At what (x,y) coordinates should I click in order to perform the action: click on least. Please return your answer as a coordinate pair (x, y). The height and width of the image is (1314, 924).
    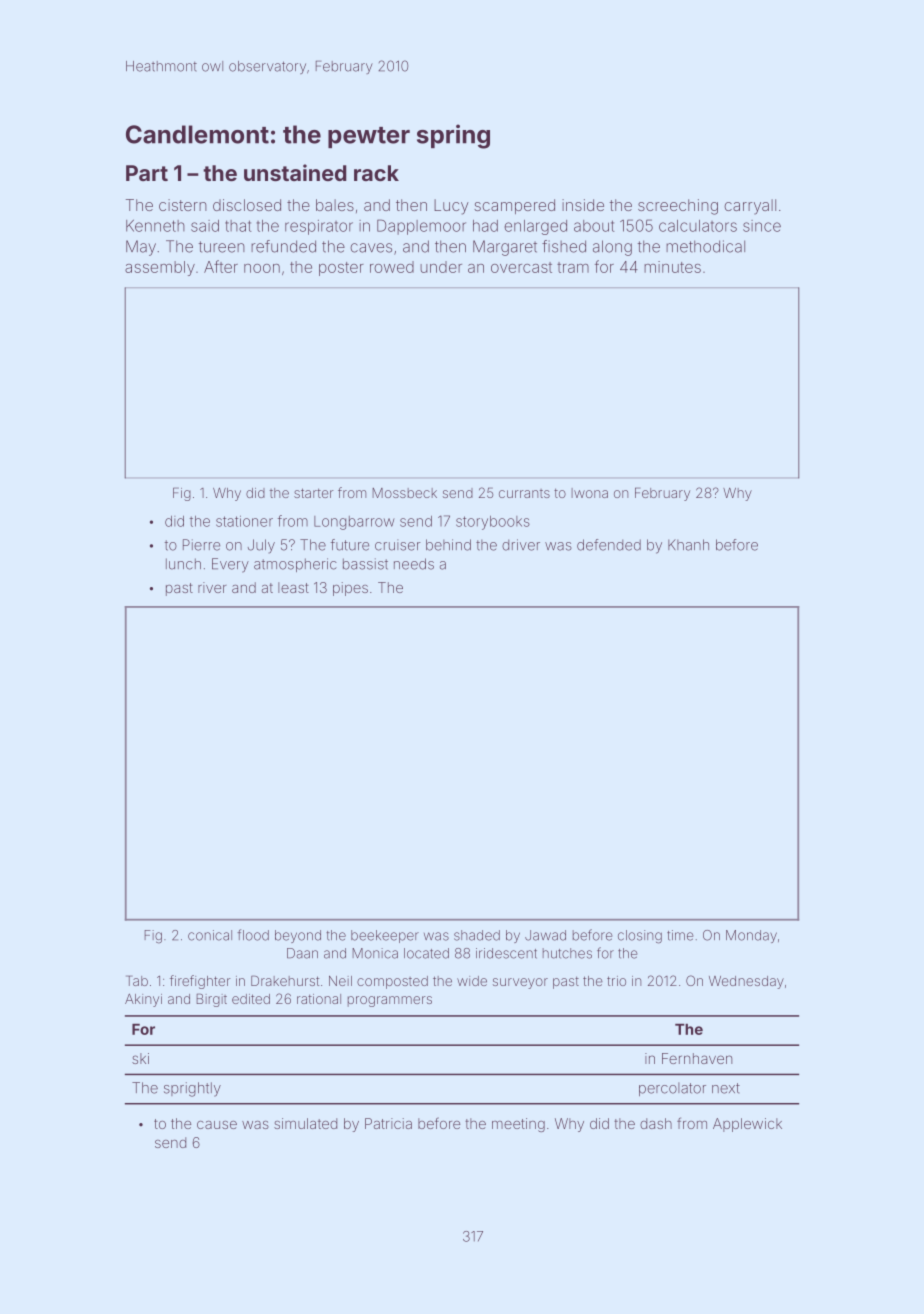
    Looking at the image, I should click on (293, 587).
